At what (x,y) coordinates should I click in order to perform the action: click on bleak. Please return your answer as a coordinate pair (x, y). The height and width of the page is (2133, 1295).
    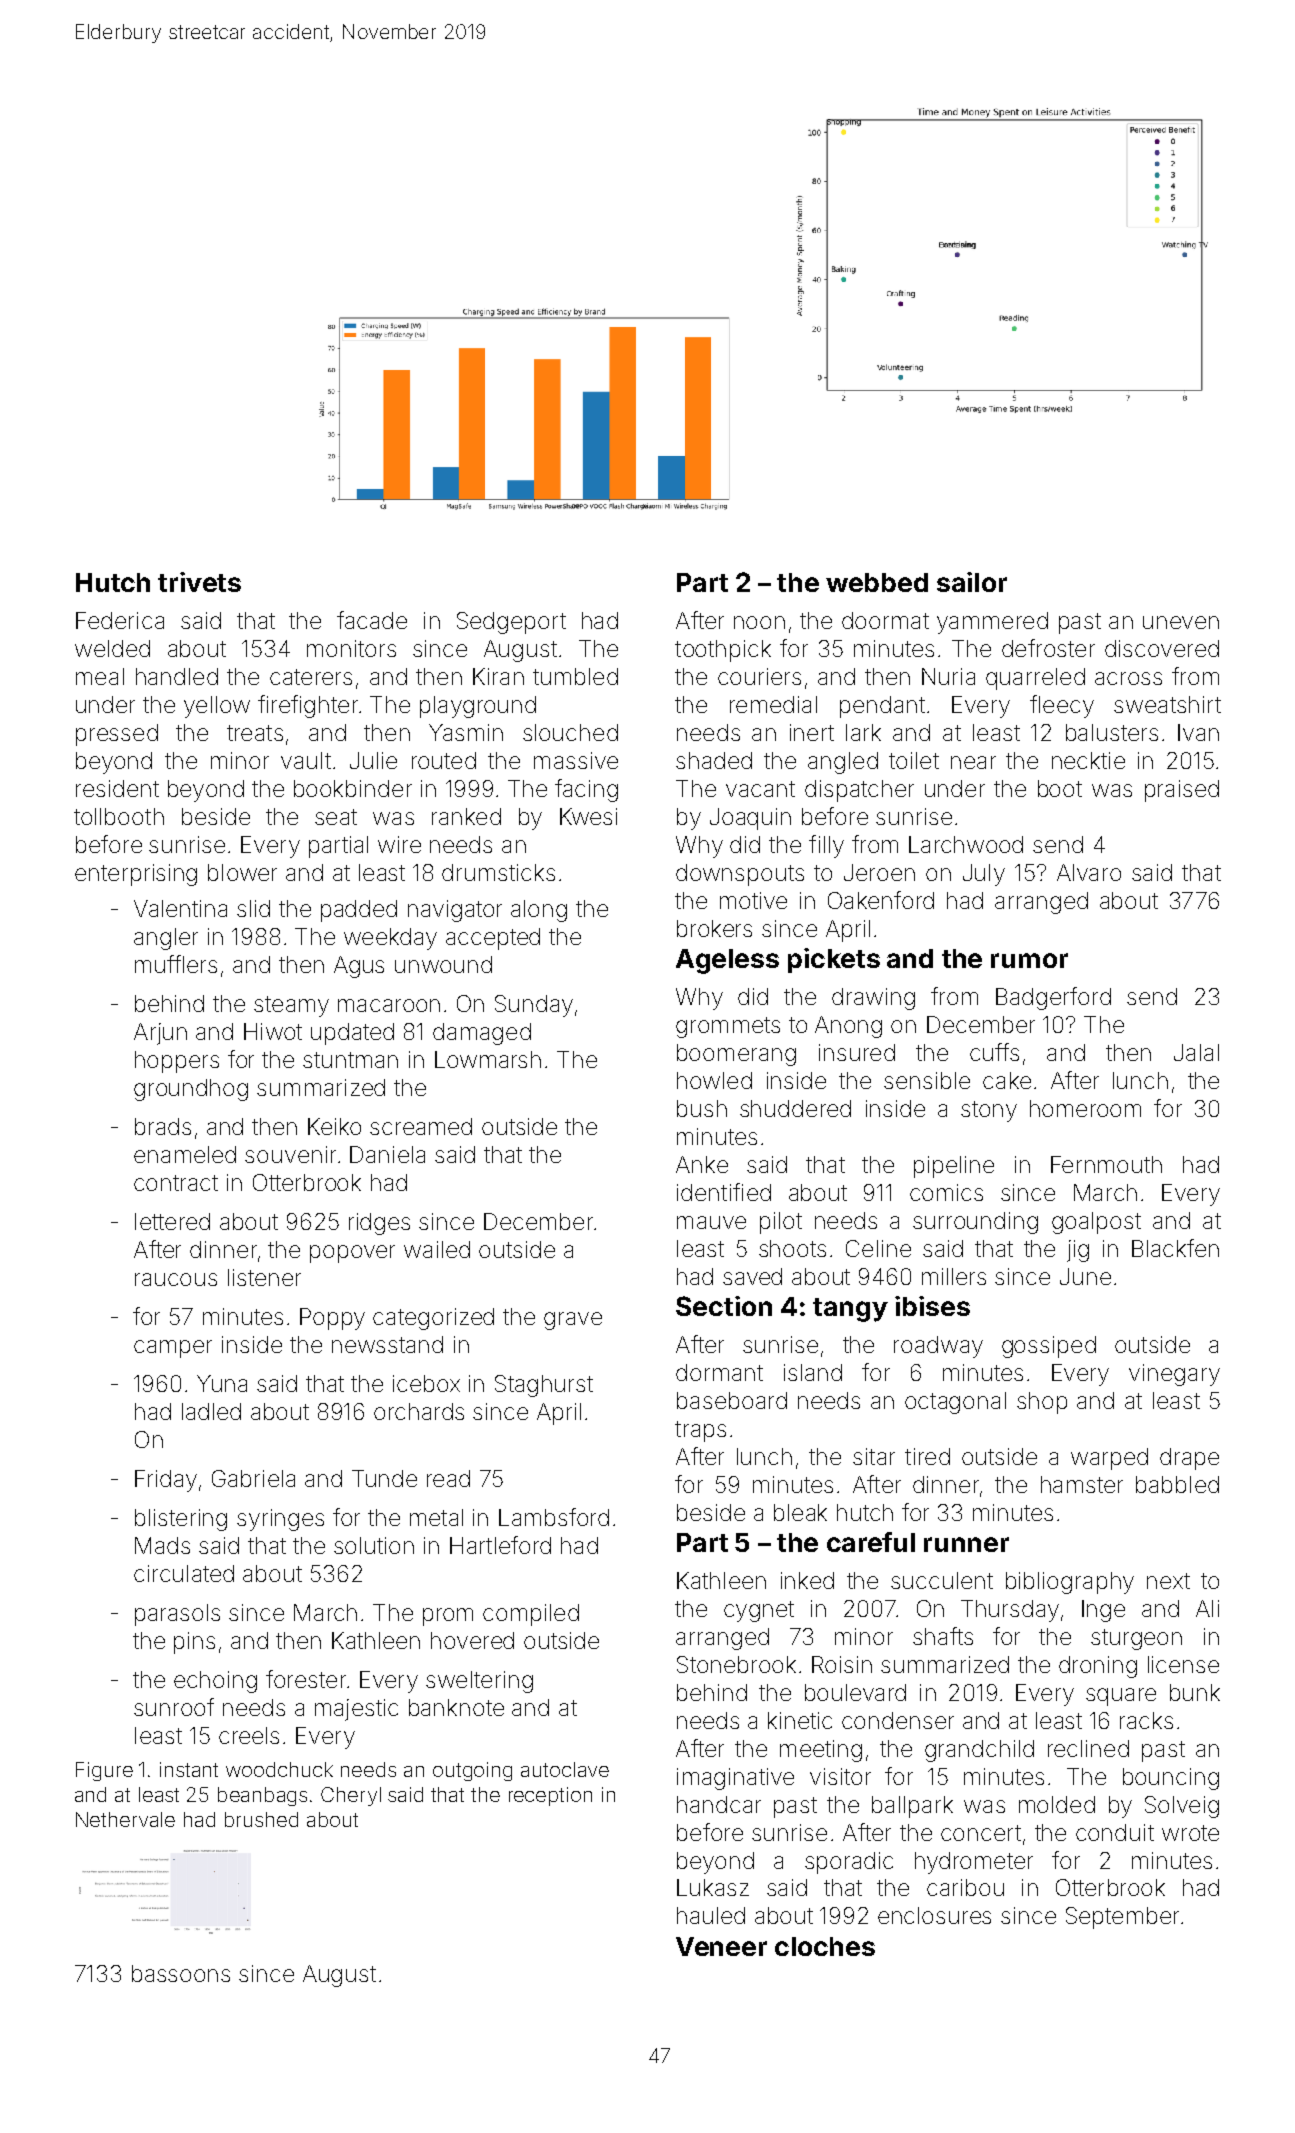
    Looking at the image, I should click on (800, 1512).
